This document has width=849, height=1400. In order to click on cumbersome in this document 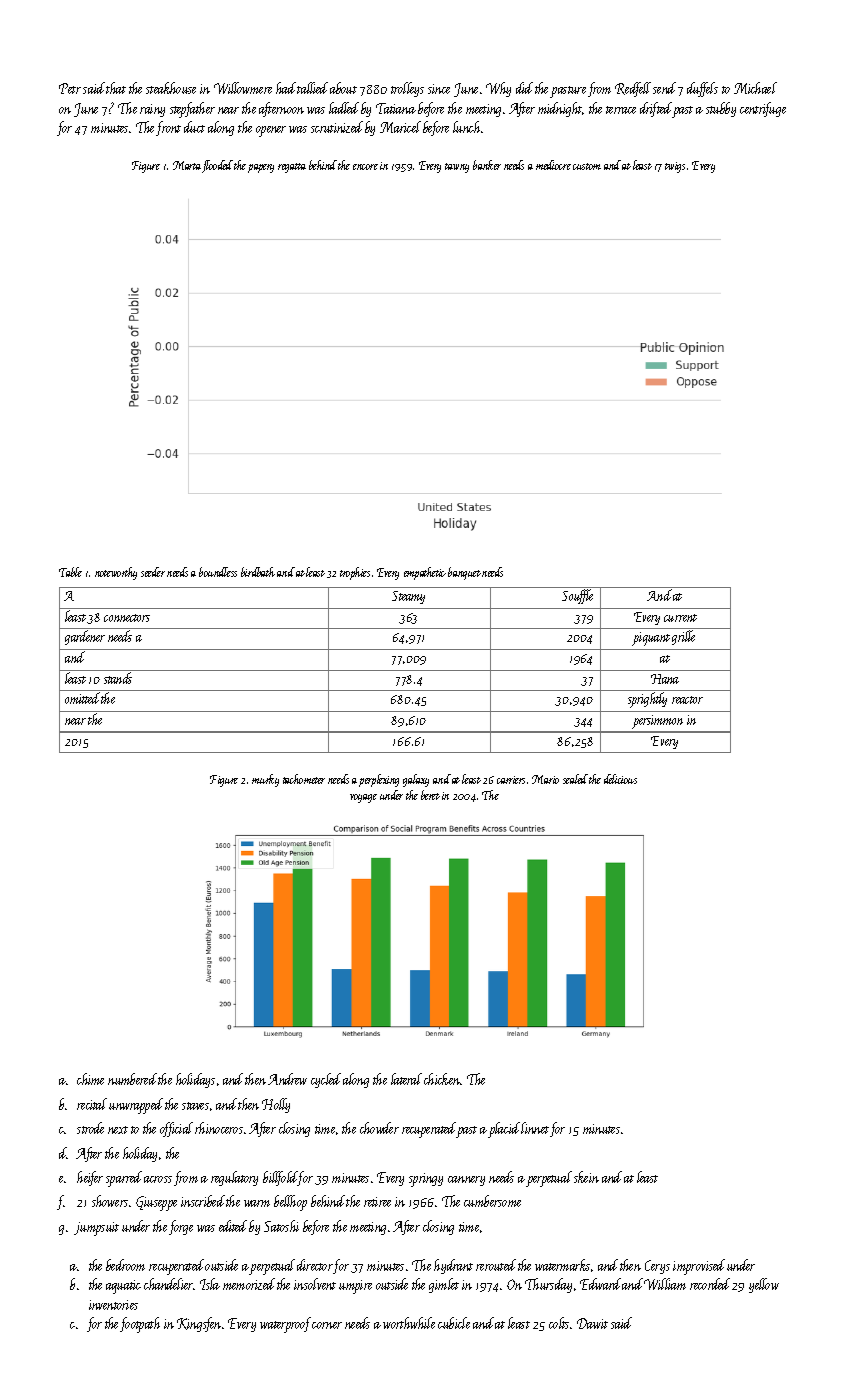, I will do `click(492, 1201)`.
